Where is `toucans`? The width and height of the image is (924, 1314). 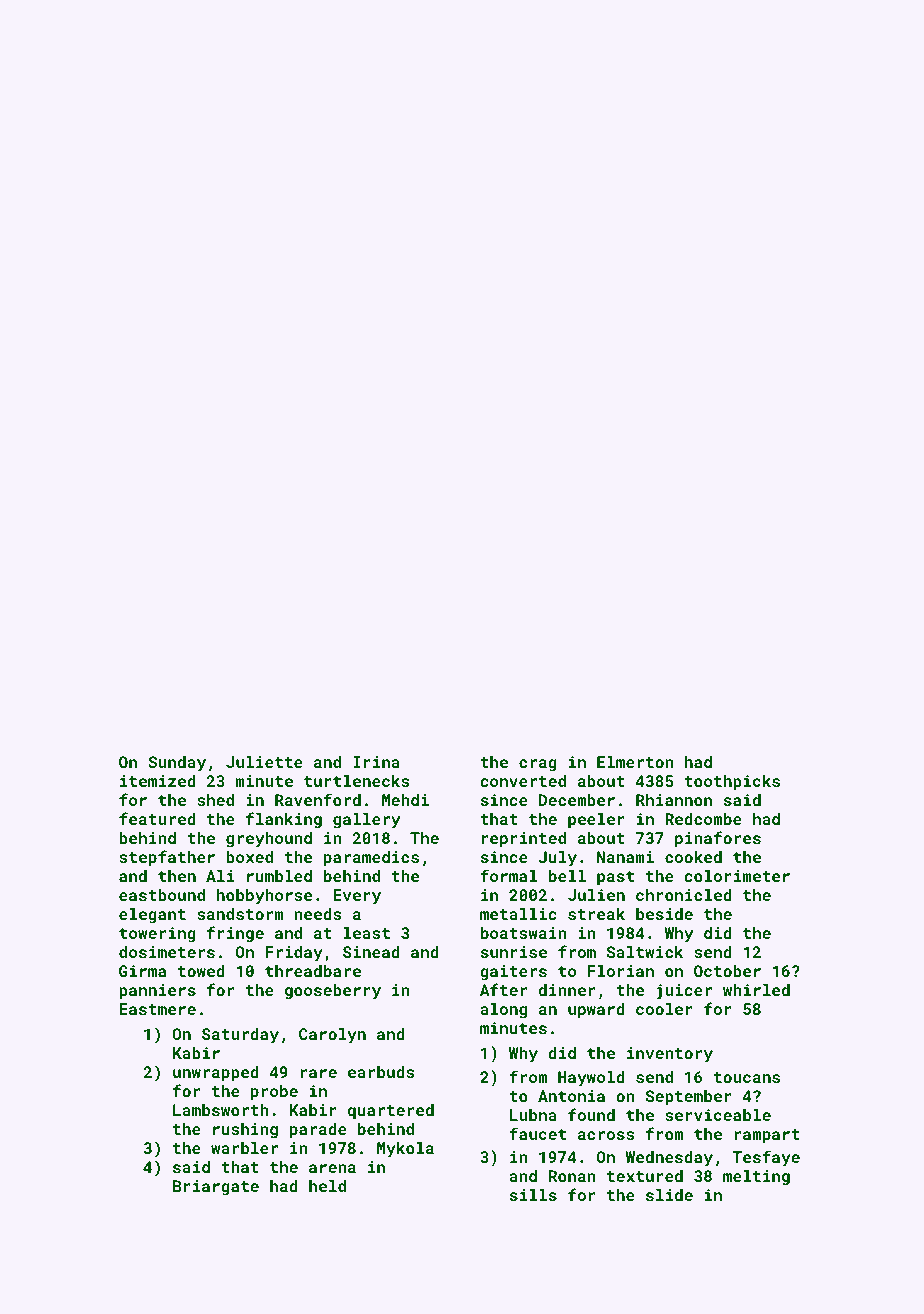 toucans is located at coordinates (747, 1077).
